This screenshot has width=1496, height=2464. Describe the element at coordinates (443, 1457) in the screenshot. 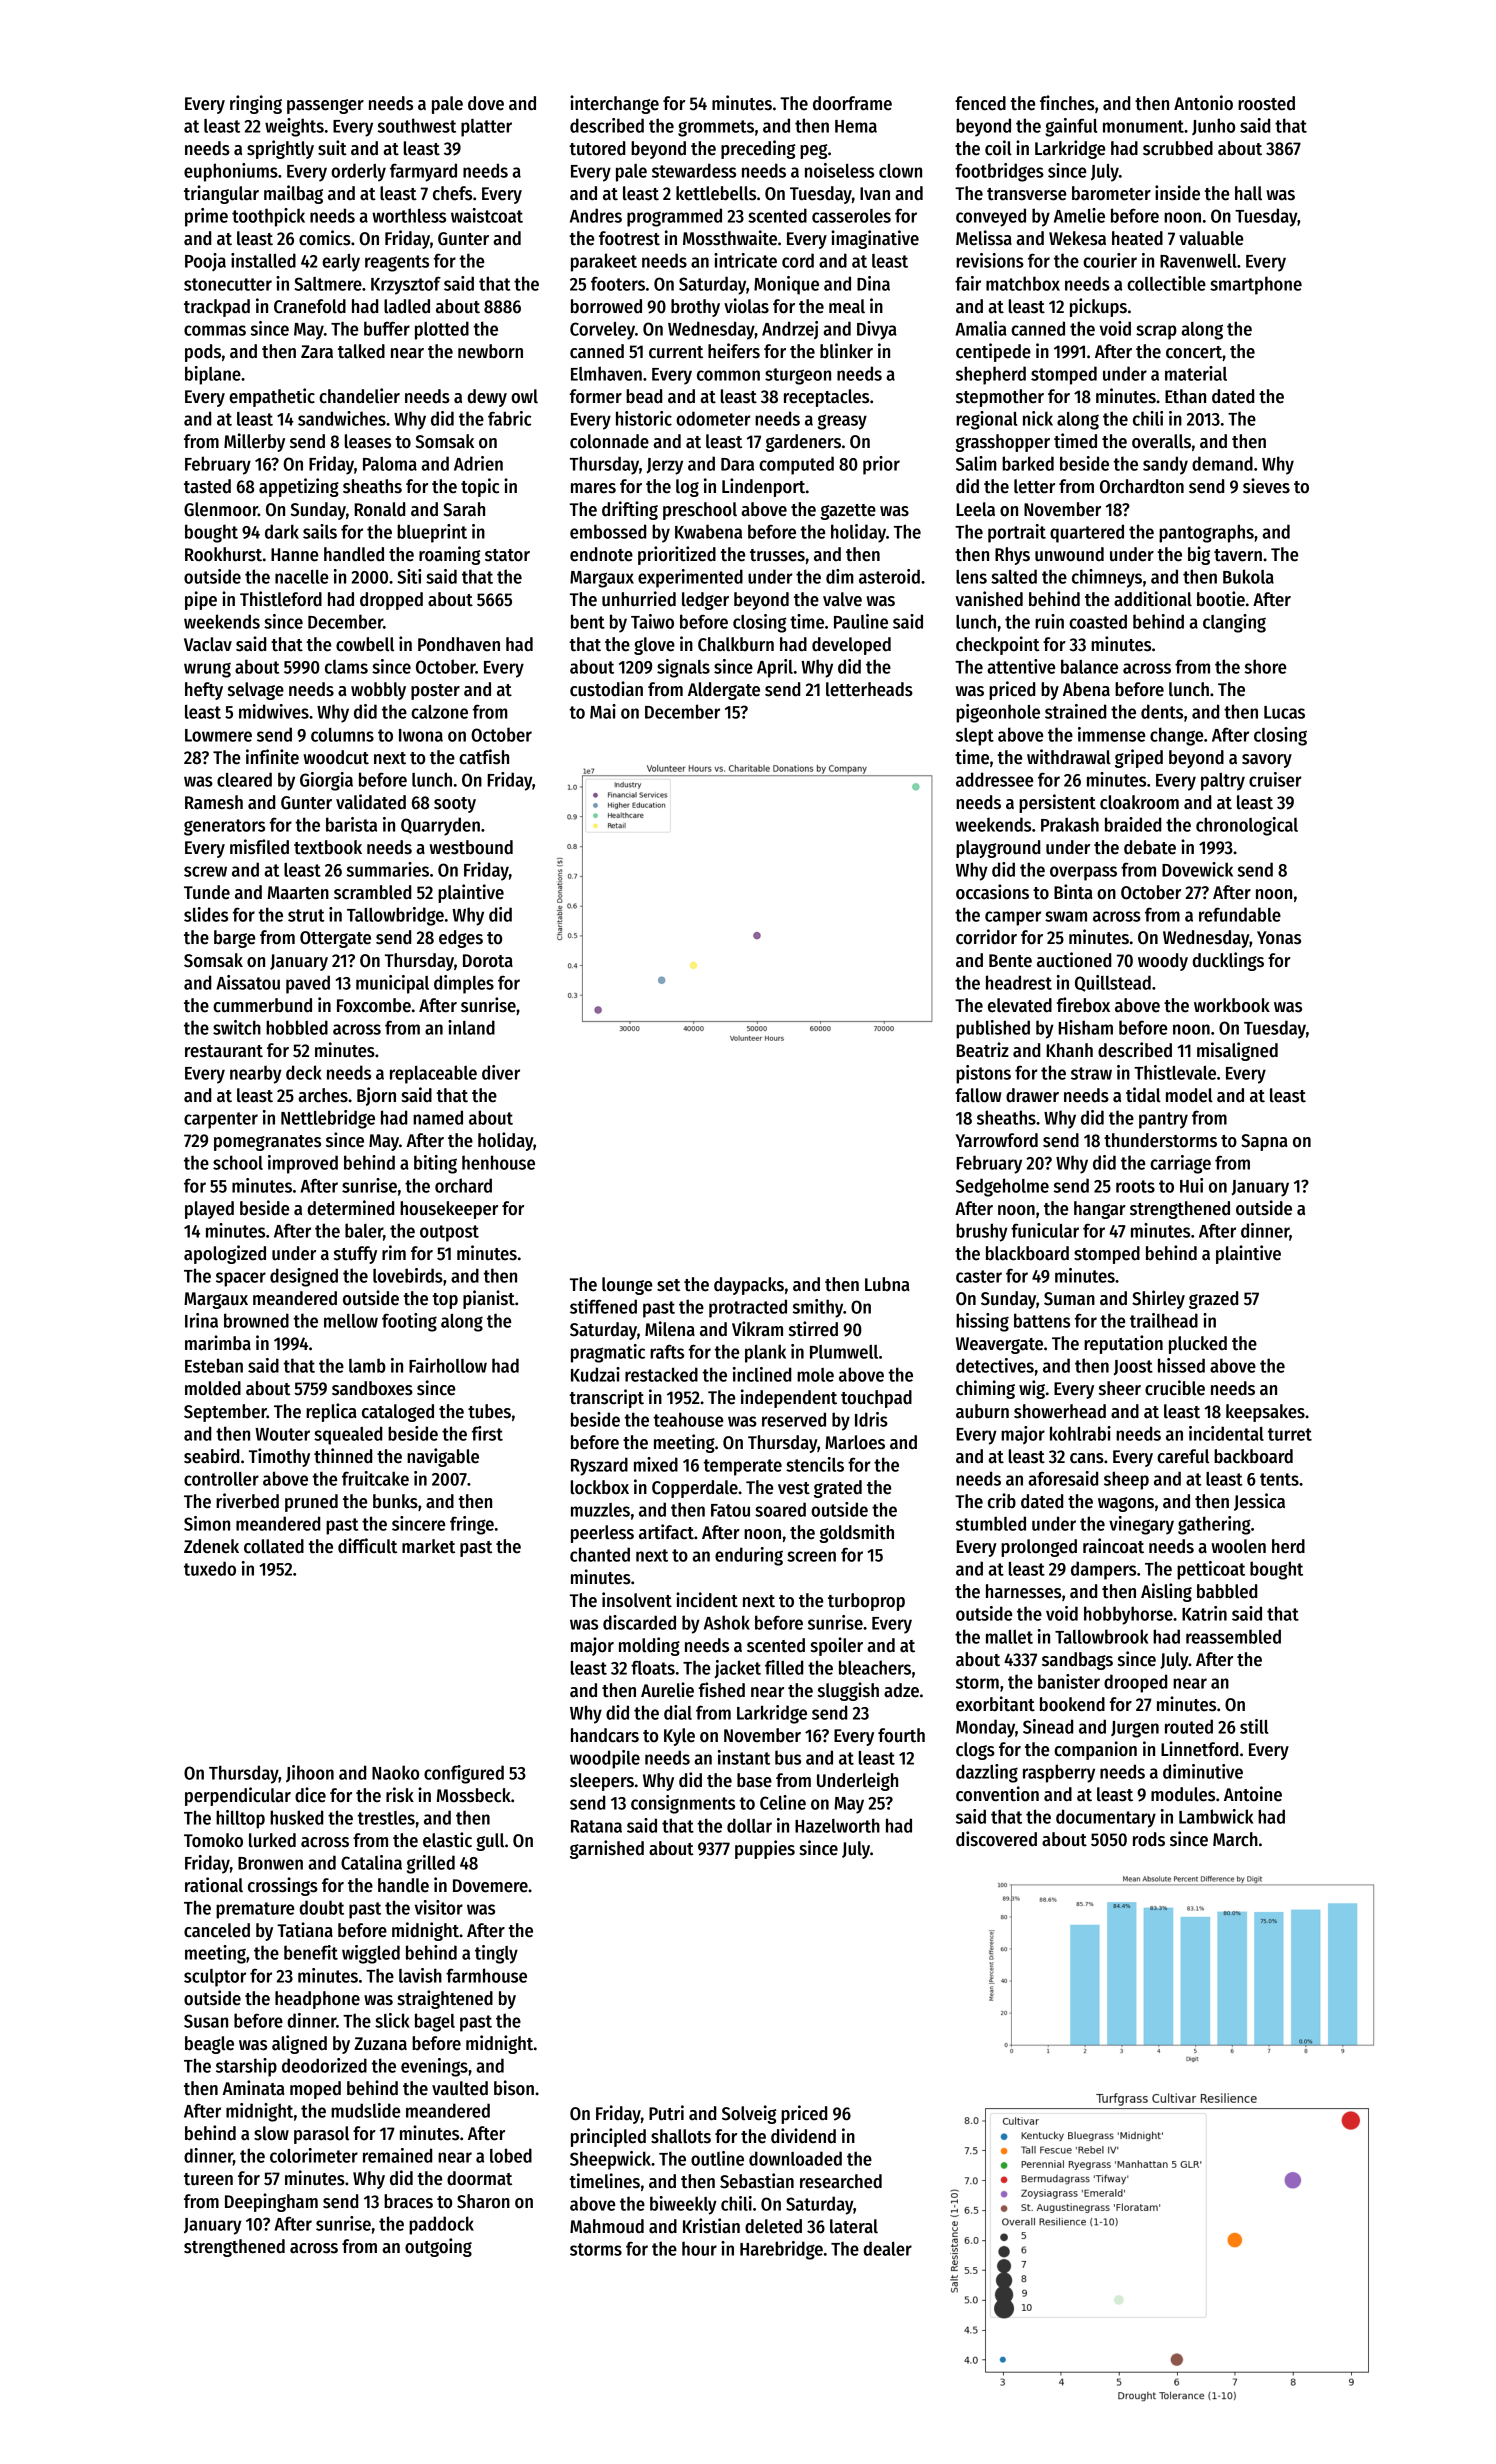

I see `navigable` at that location.
